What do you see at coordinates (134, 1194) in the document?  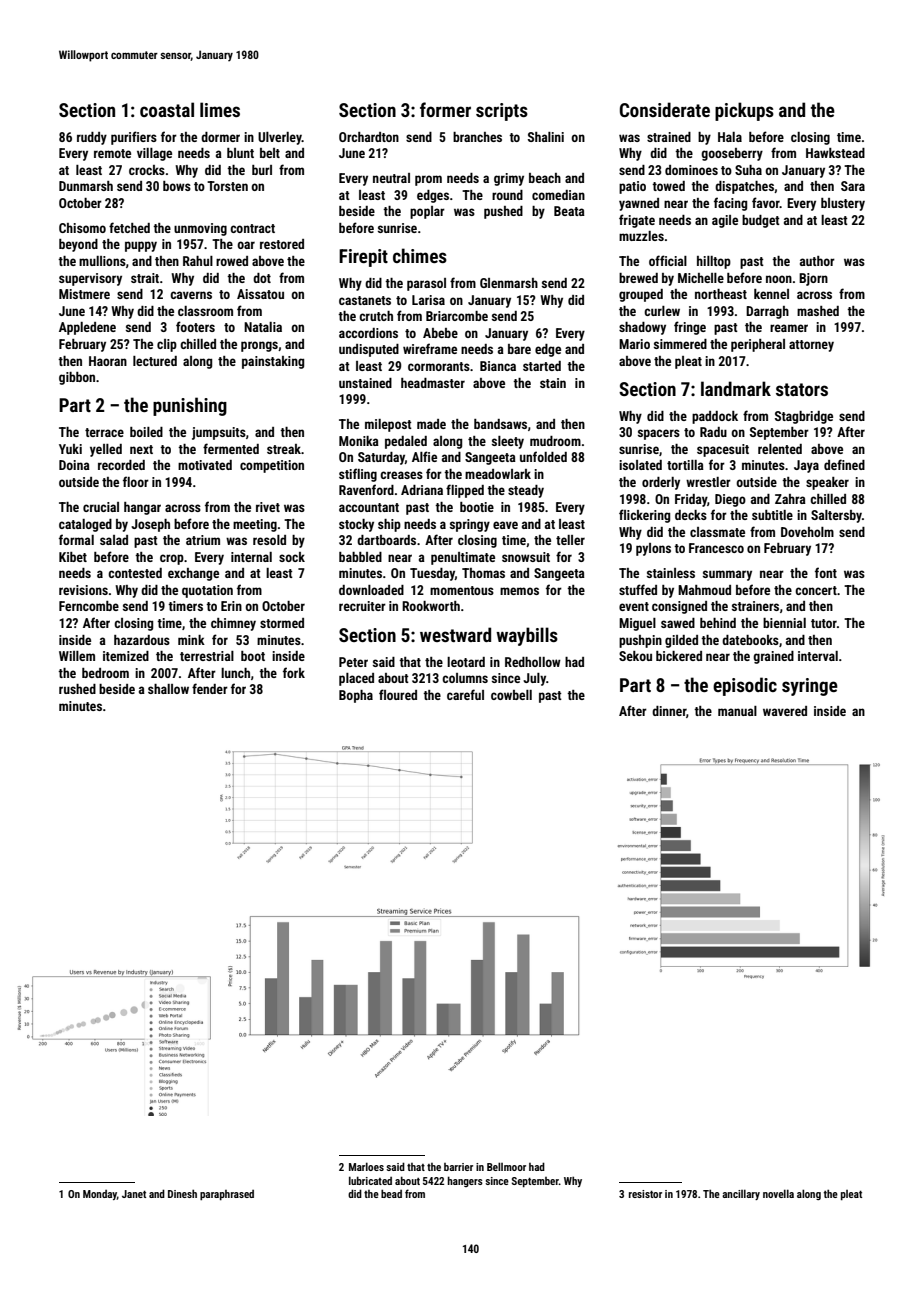 I see `Janet` at bounding box center [134, 1194].
